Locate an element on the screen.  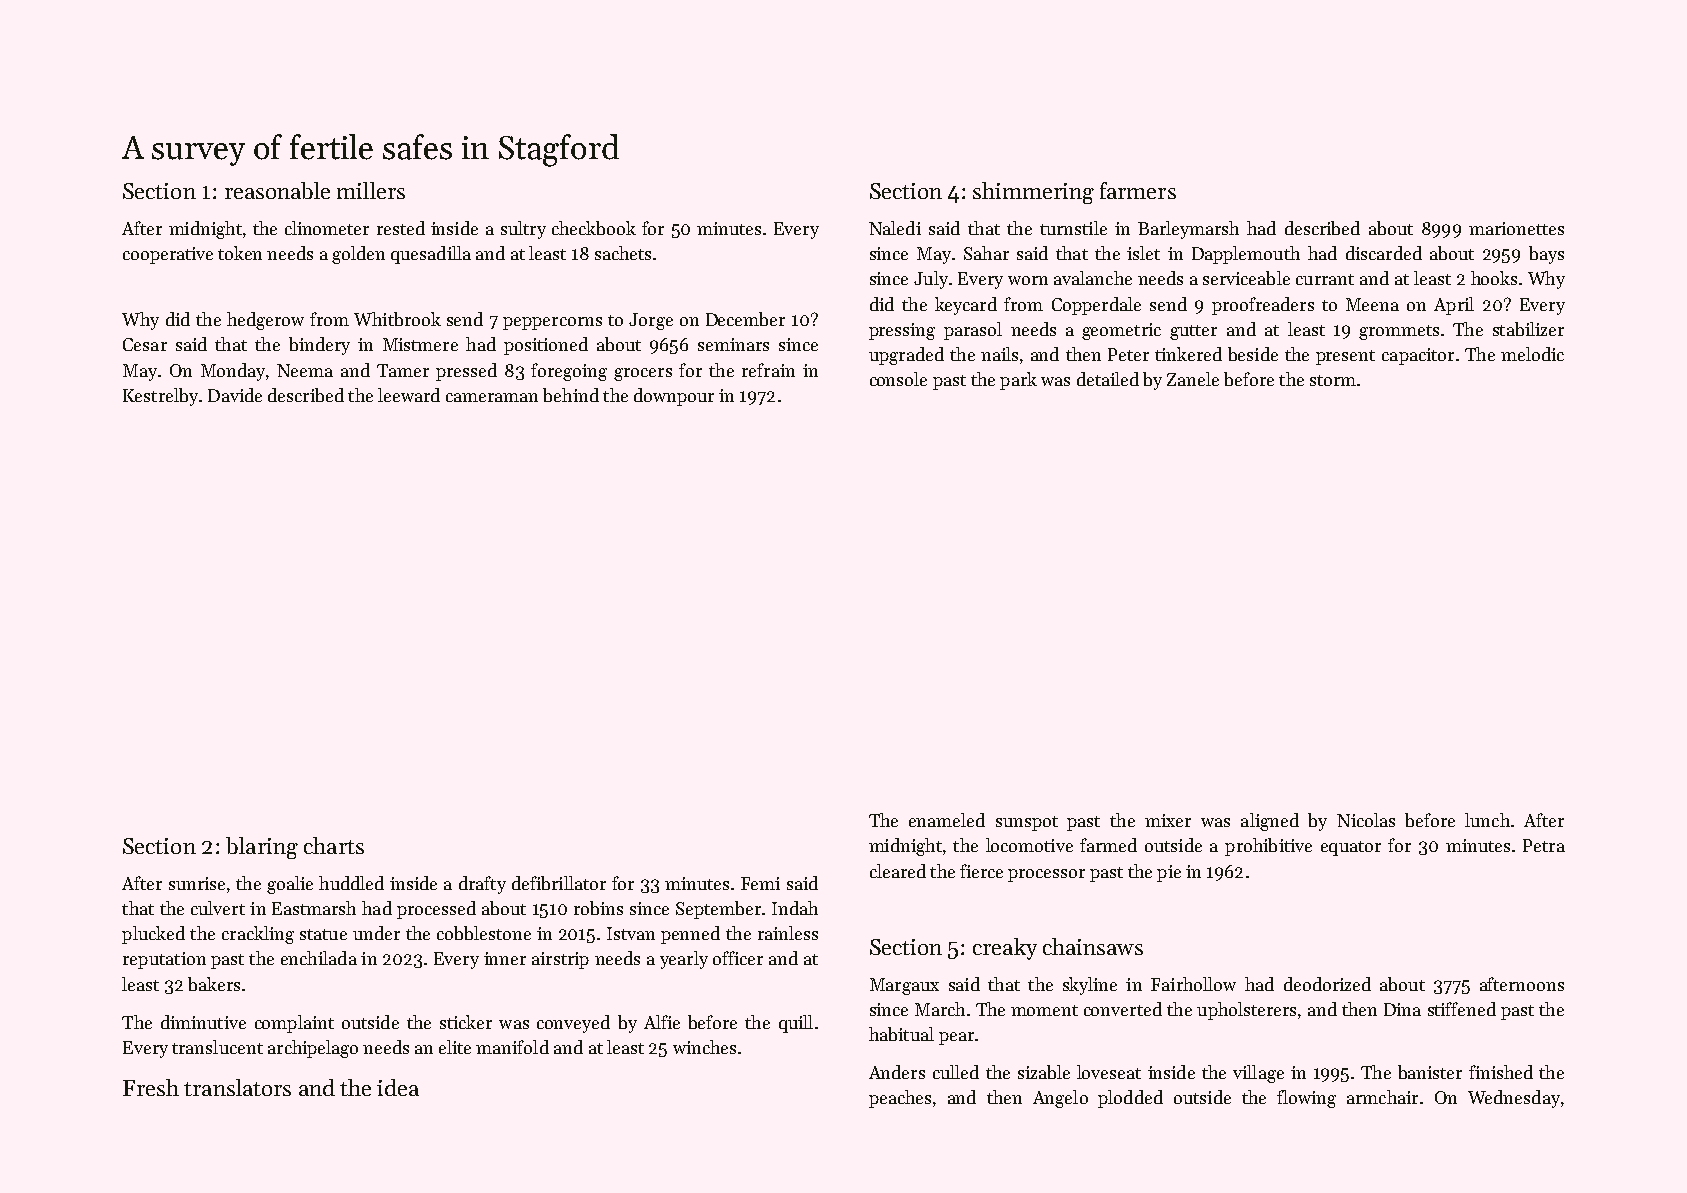
reasonable is located at coordinates (277, 190).
